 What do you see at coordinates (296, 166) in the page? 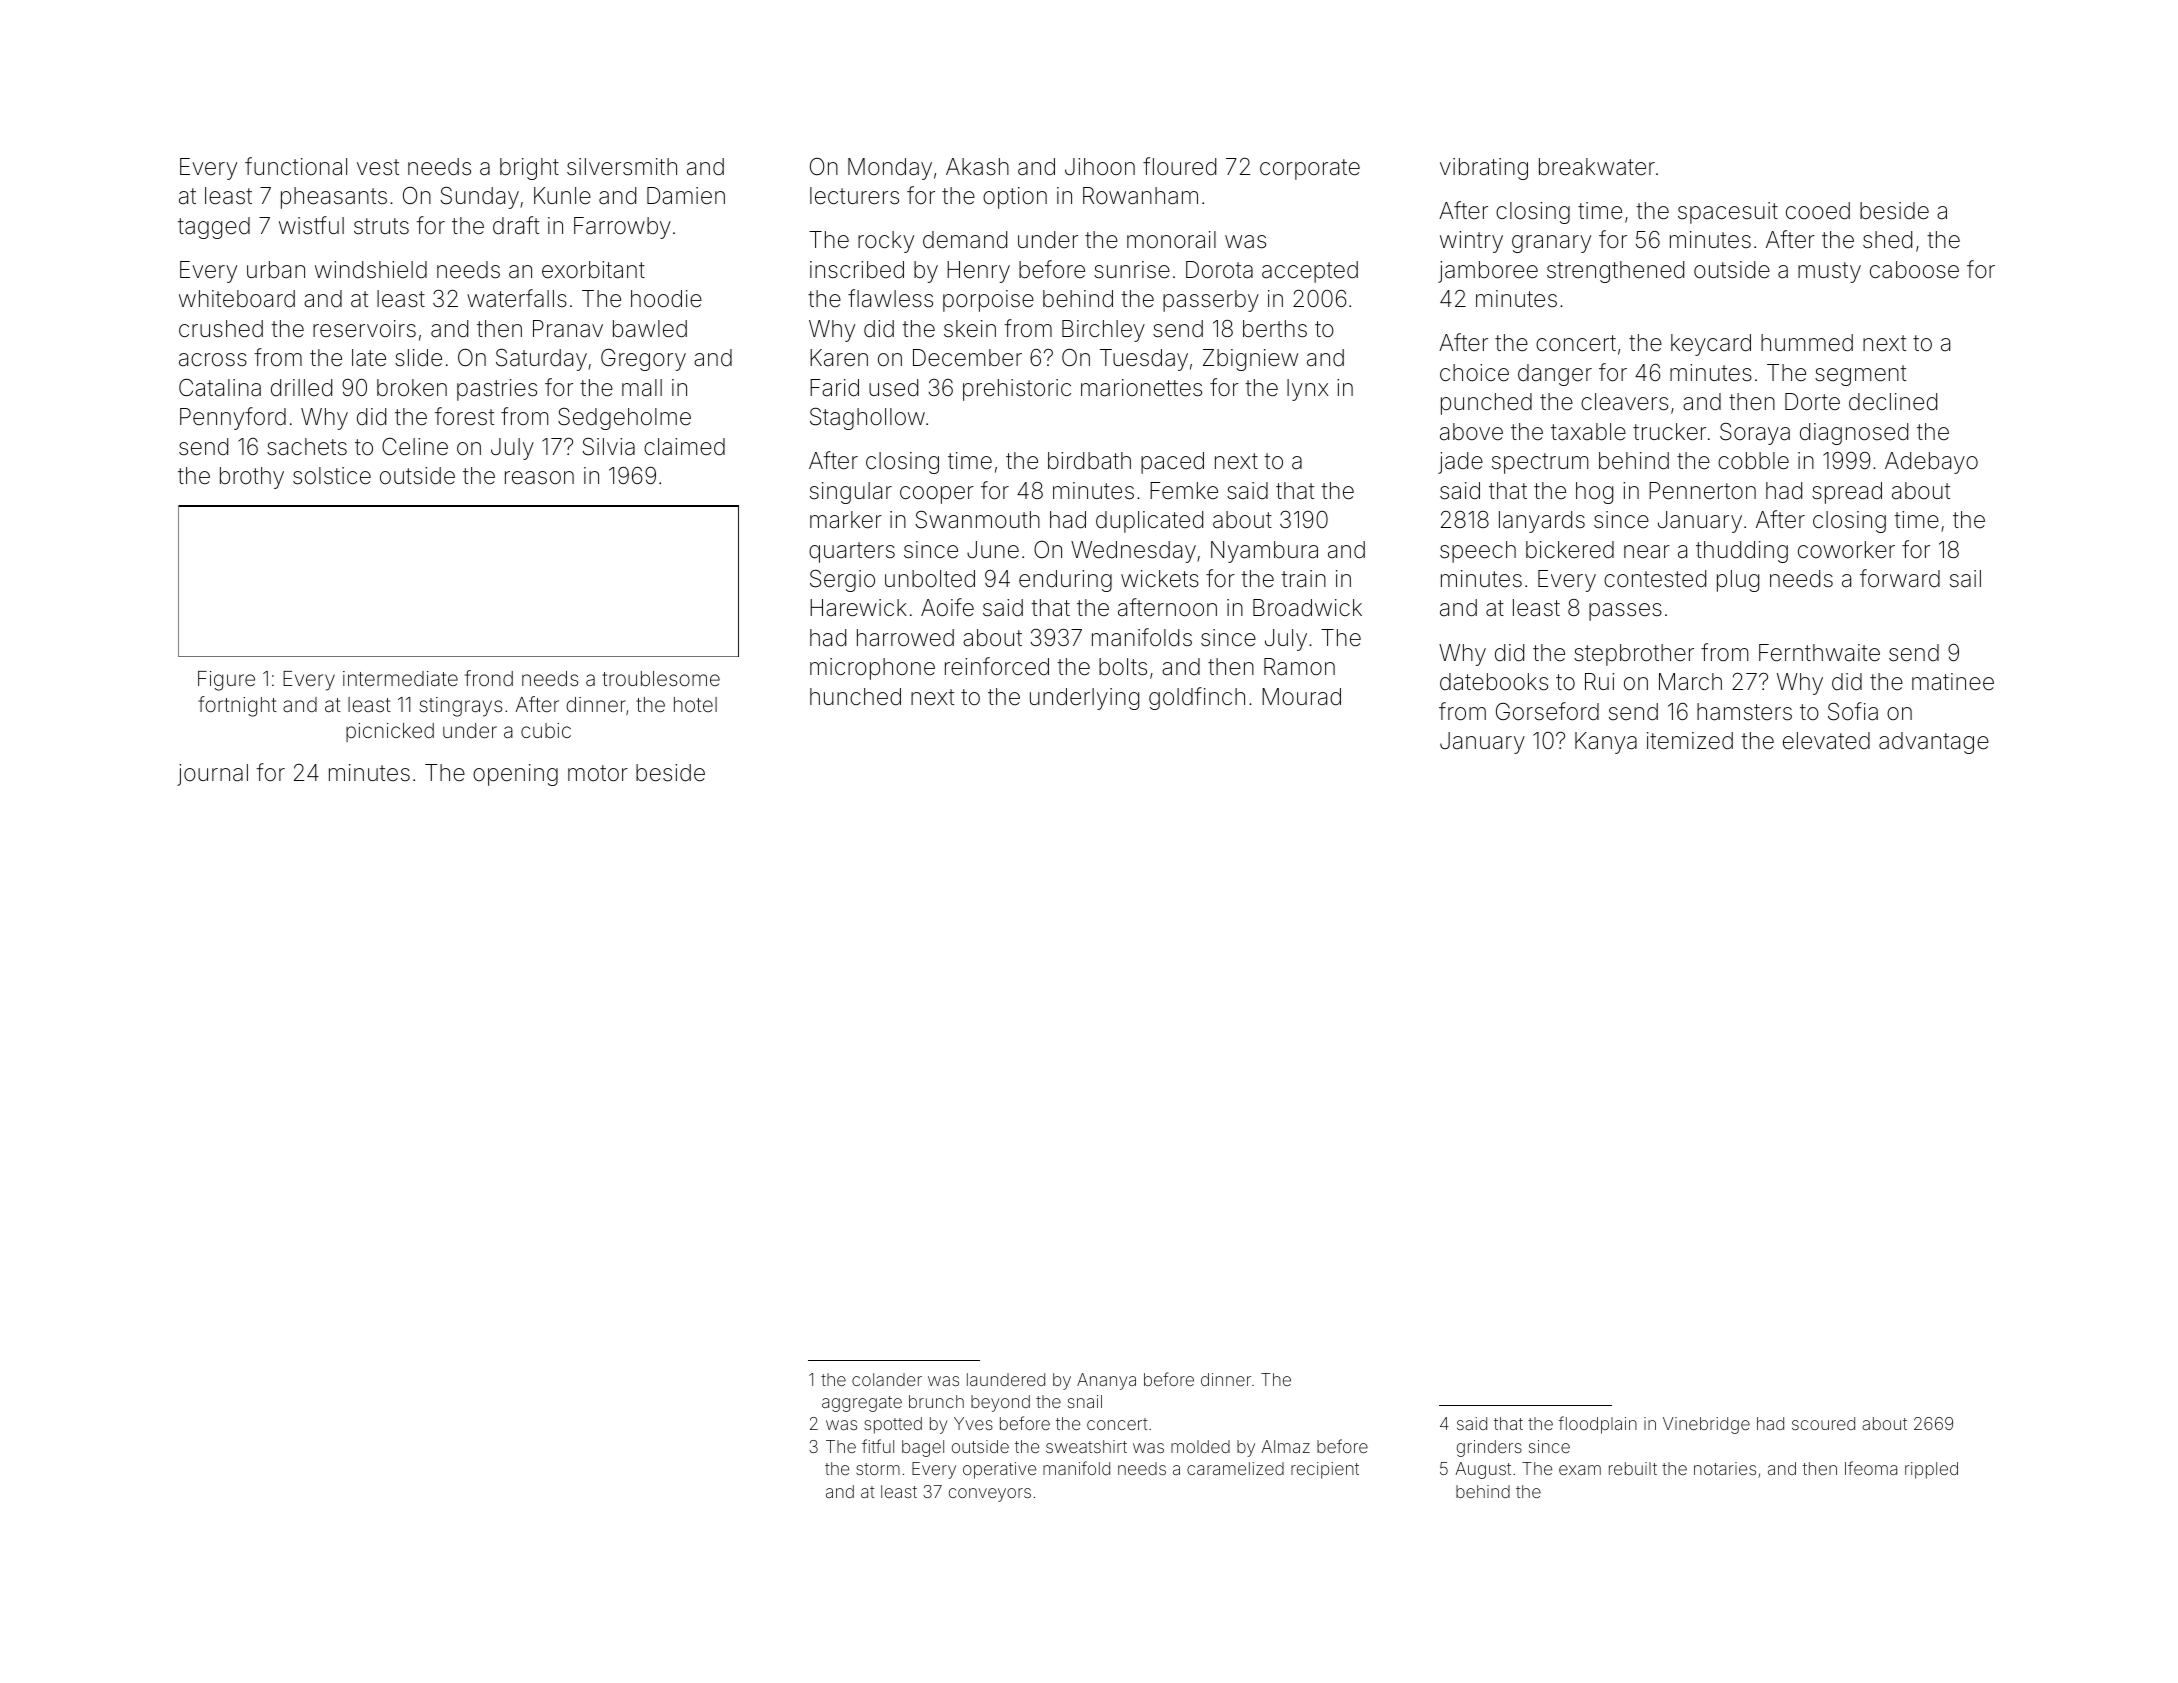
I see `functional` at bounding box center [296, 166].
